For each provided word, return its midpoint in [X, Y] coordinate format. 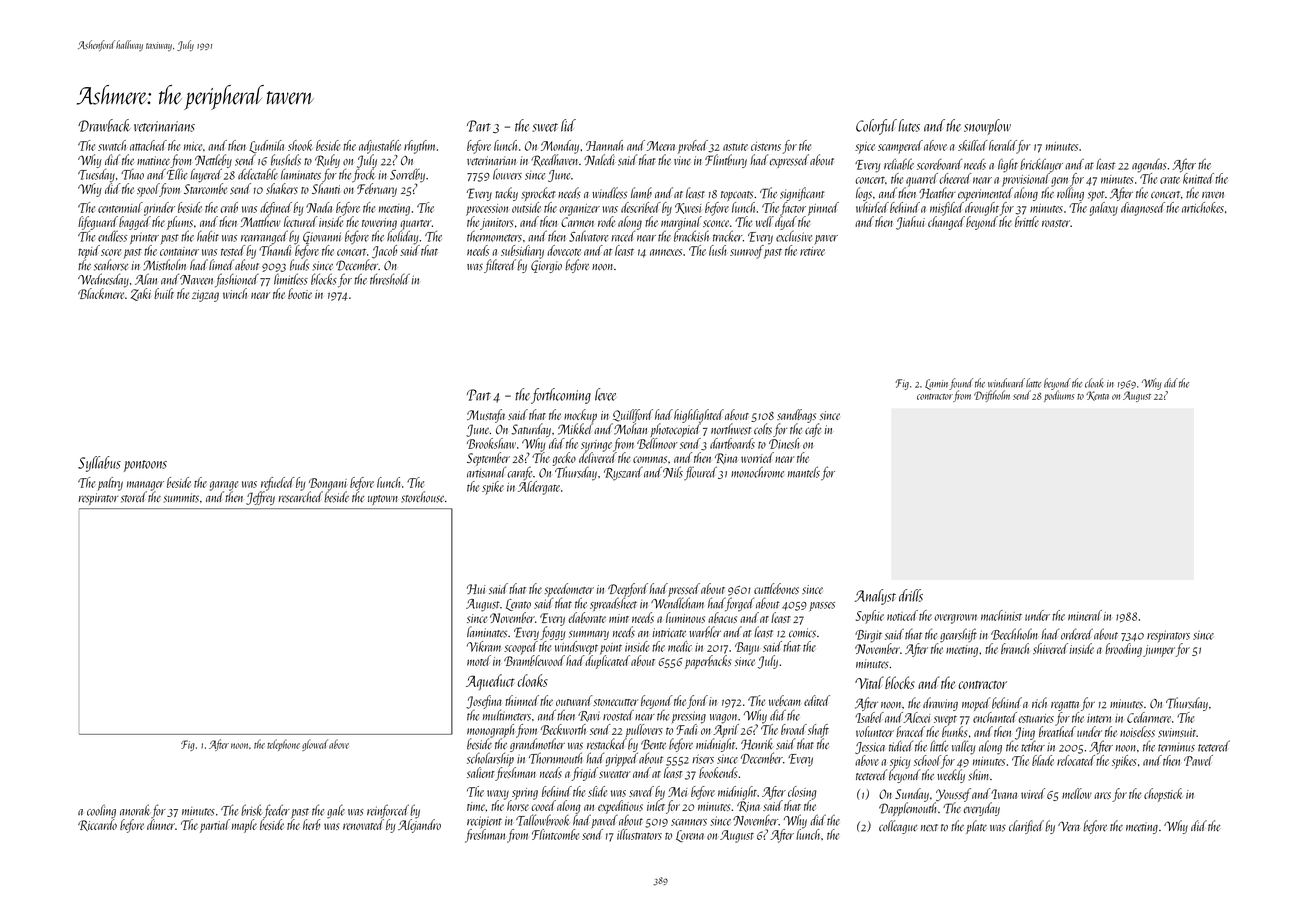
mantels [804, 472]
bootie [300, 293]
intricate [669, 633]
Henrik [757, 744]
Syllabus [99, 464]
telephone [283, 745]
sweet [545, 127]
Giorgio [546, 266]
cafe [813, 430]
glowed [315, 745]
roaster [1056, 223]
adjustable [380, 147]
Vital [869, 682]
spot [1096, 196]
